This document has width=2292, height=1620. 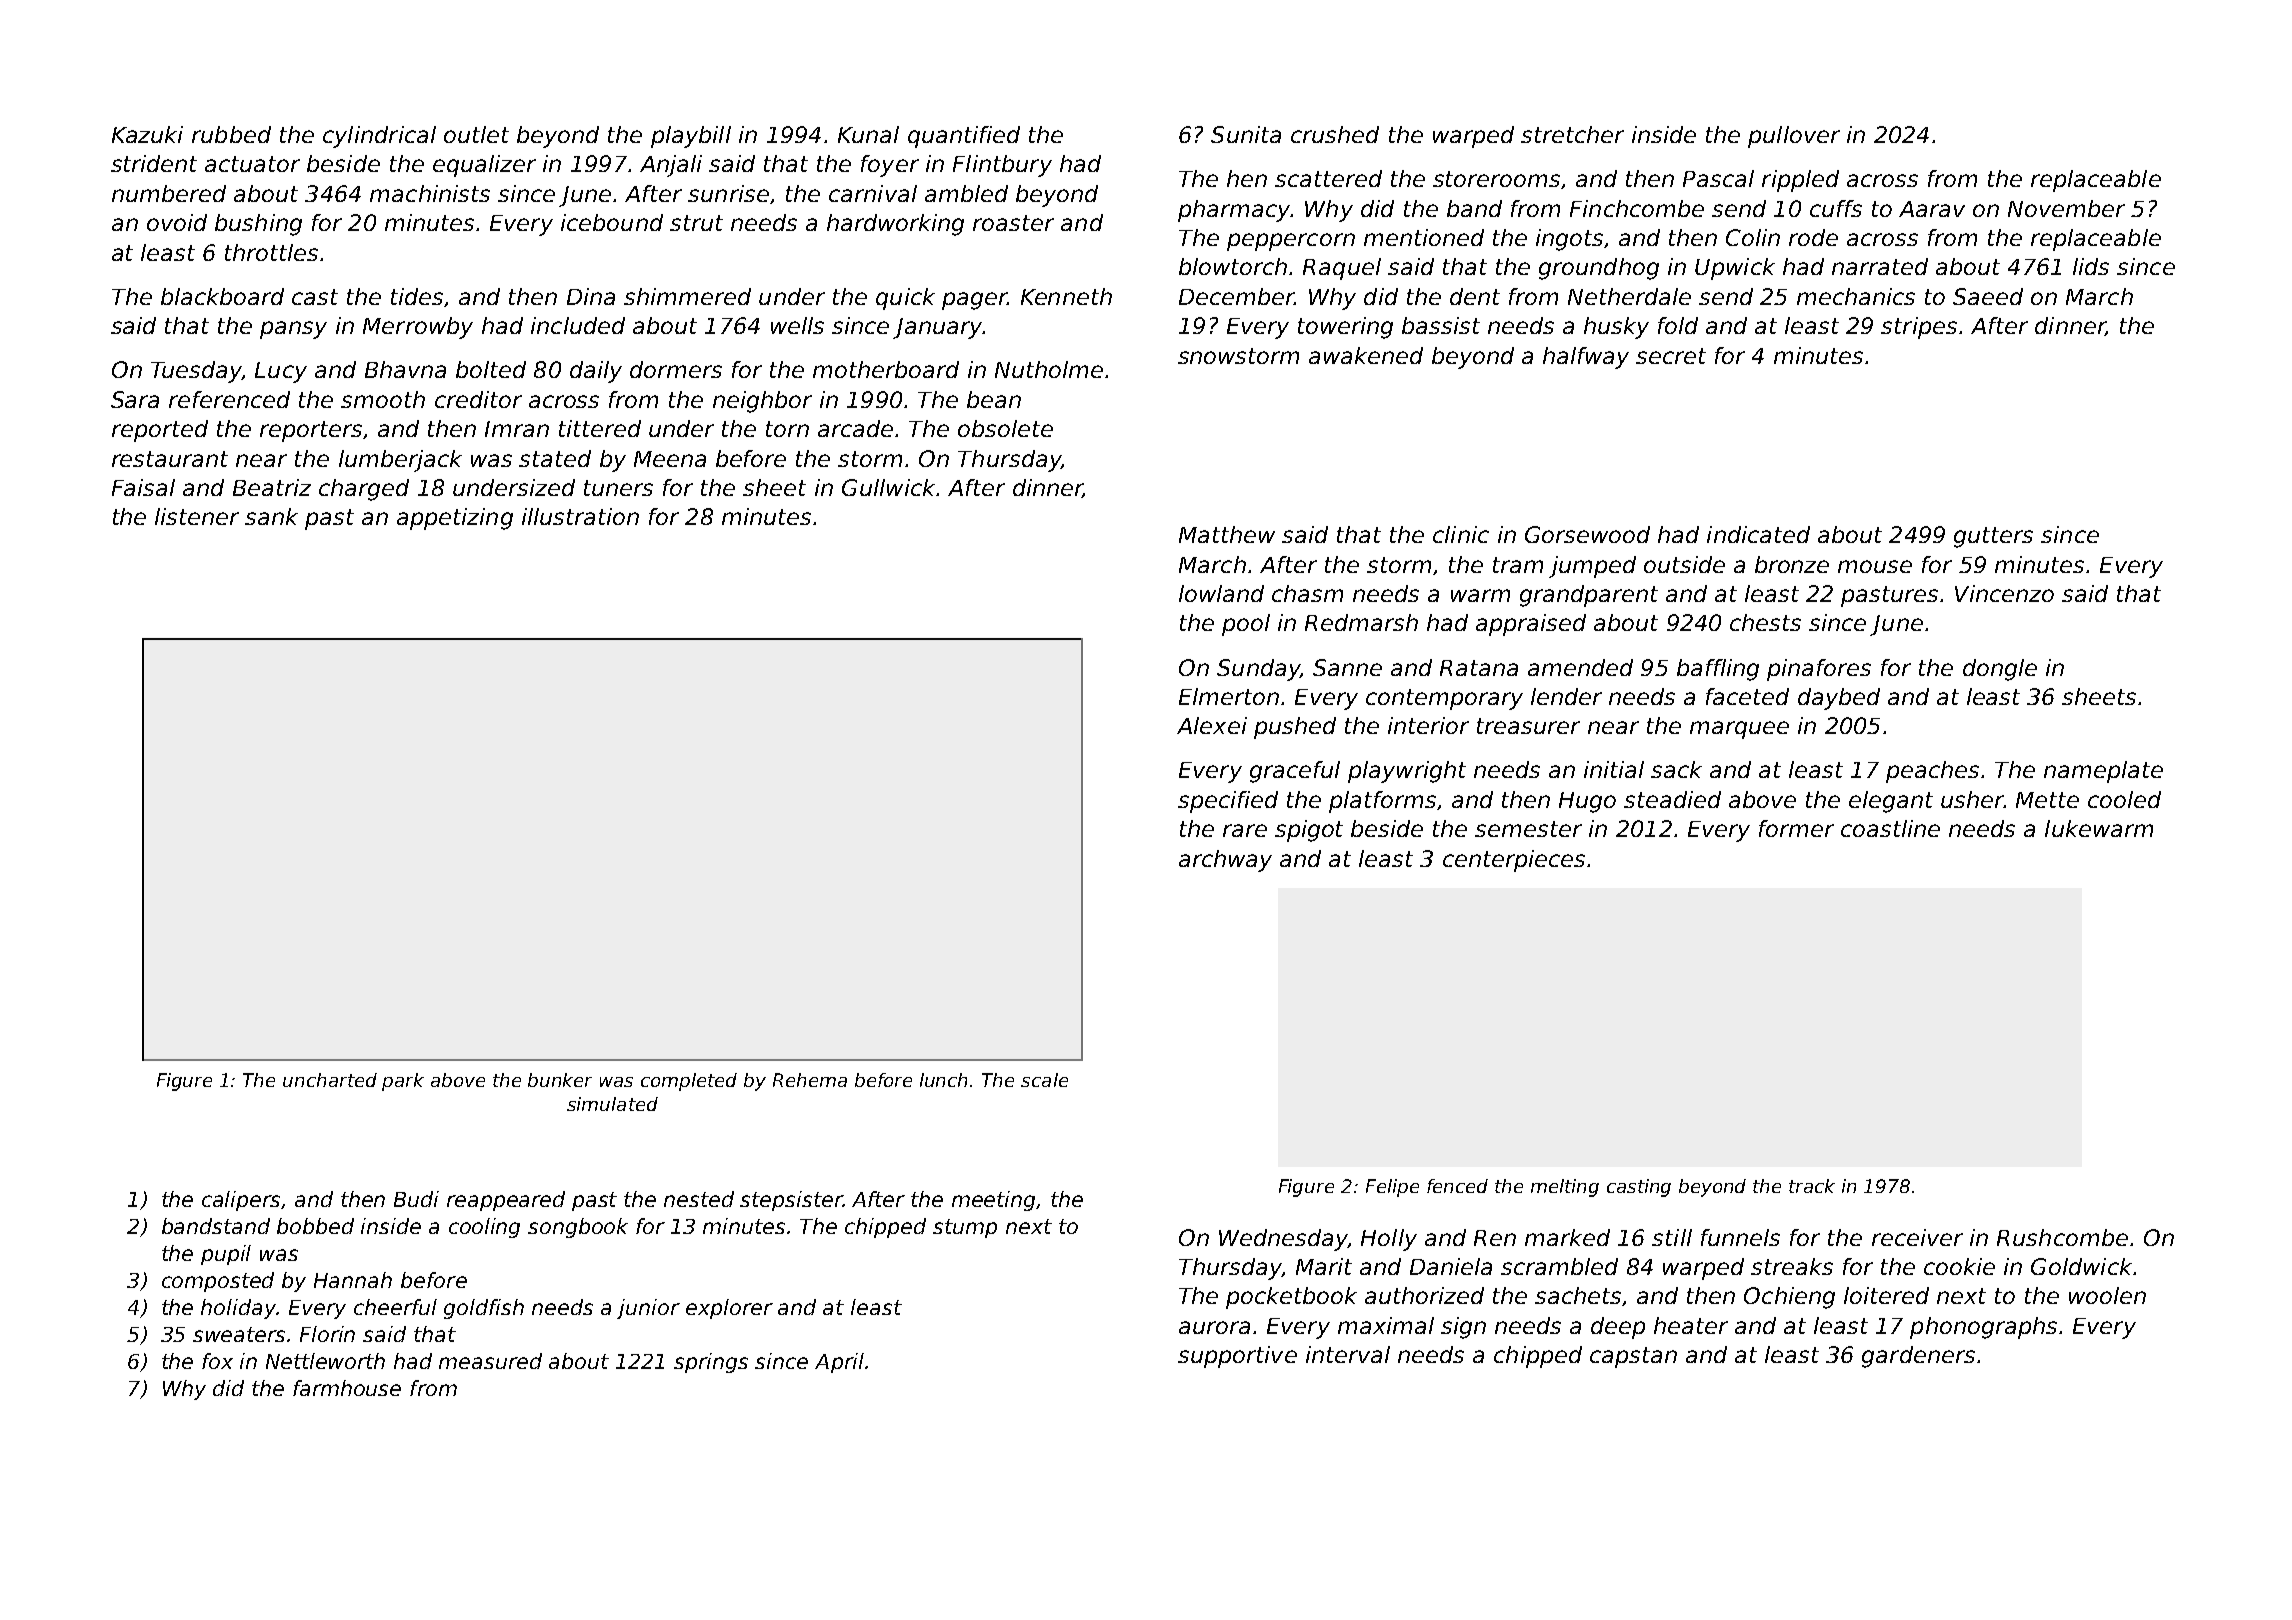 I want to click on cylindrical, so click(x=379, y=137).
